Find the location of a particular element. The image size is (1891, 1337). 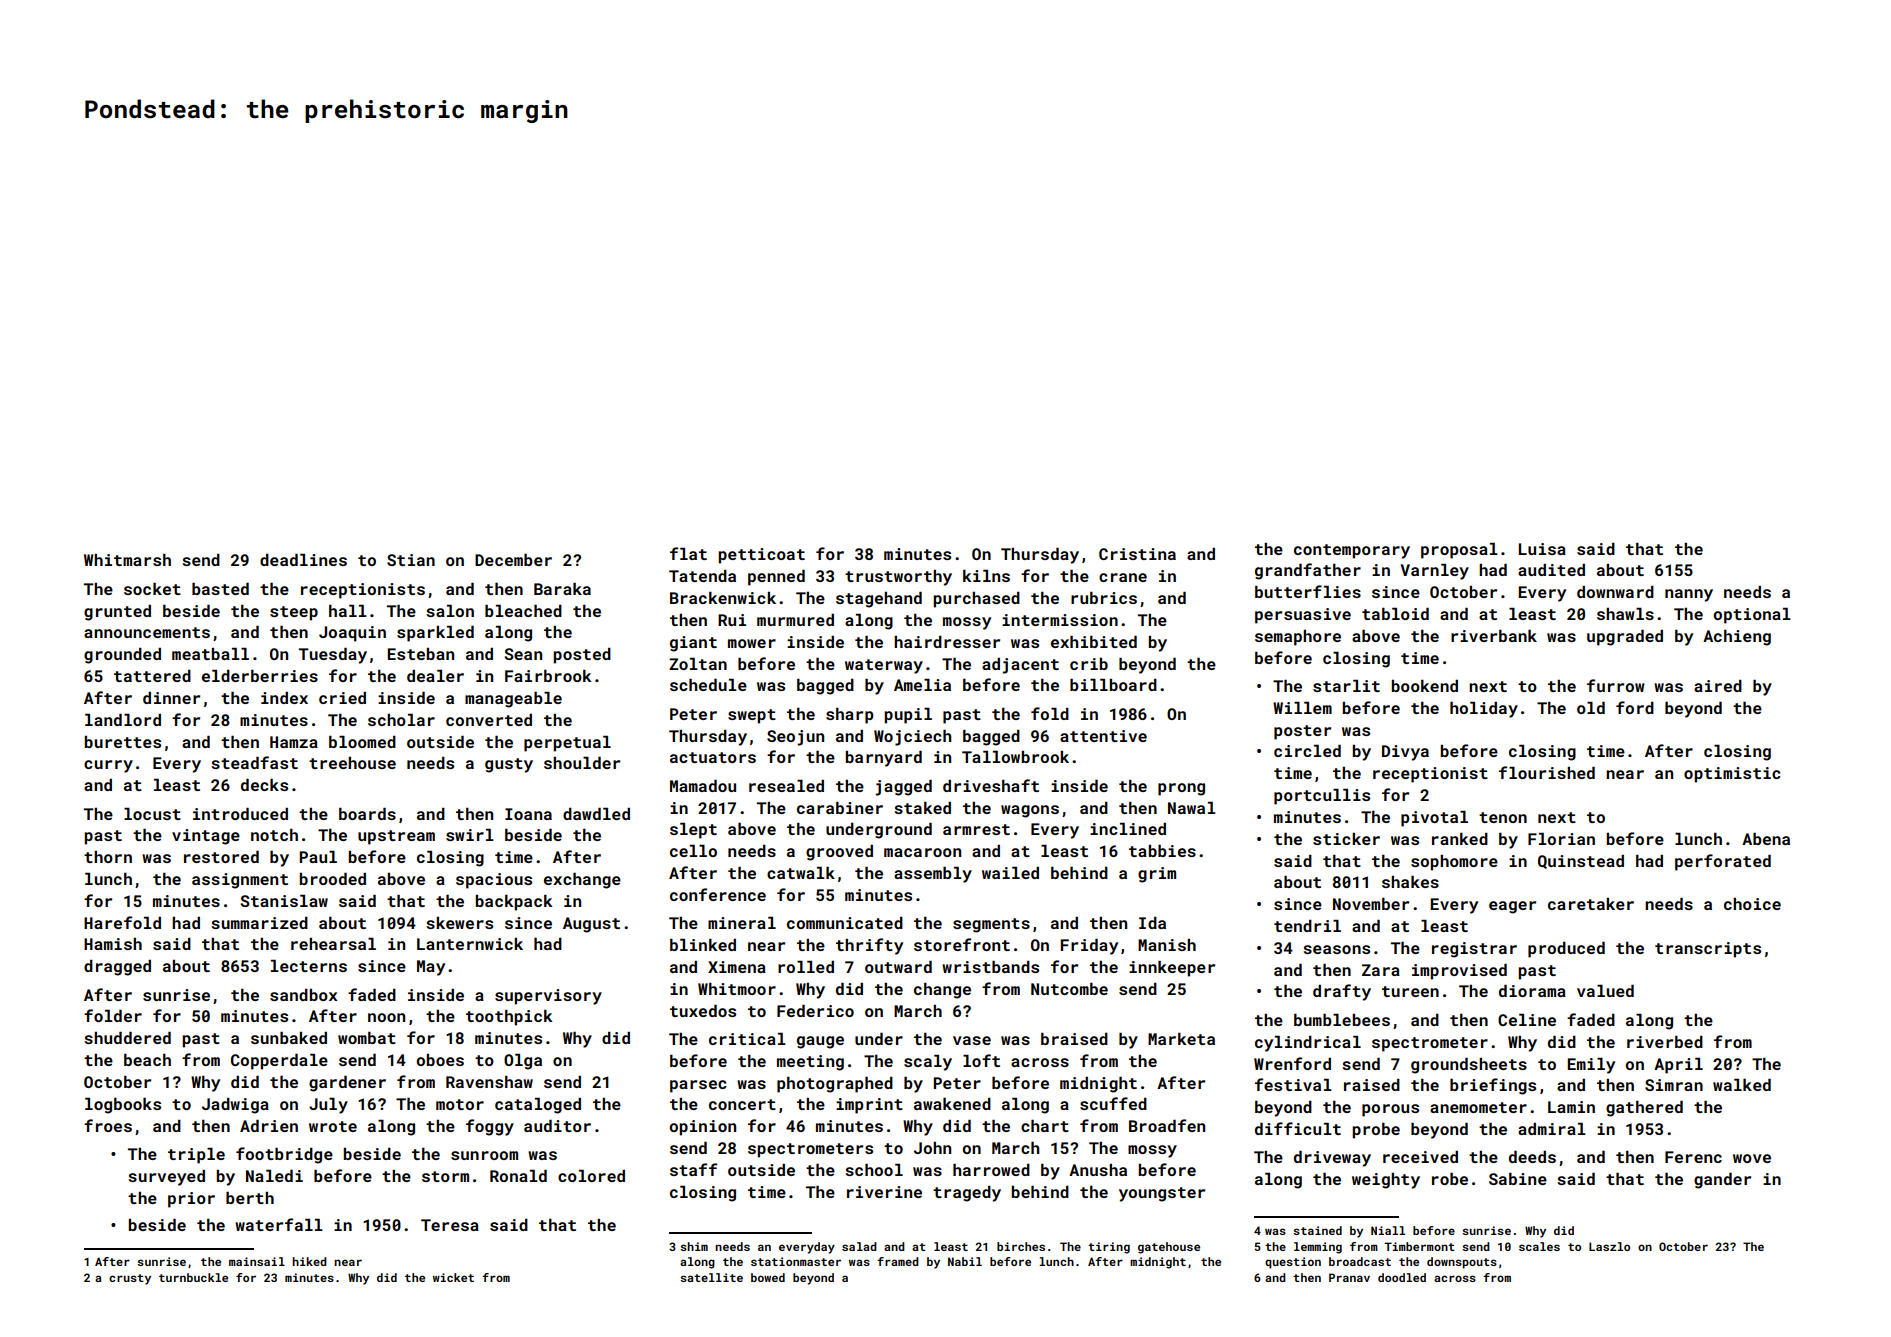

exhibited is located at coordinates (1094, 642).
